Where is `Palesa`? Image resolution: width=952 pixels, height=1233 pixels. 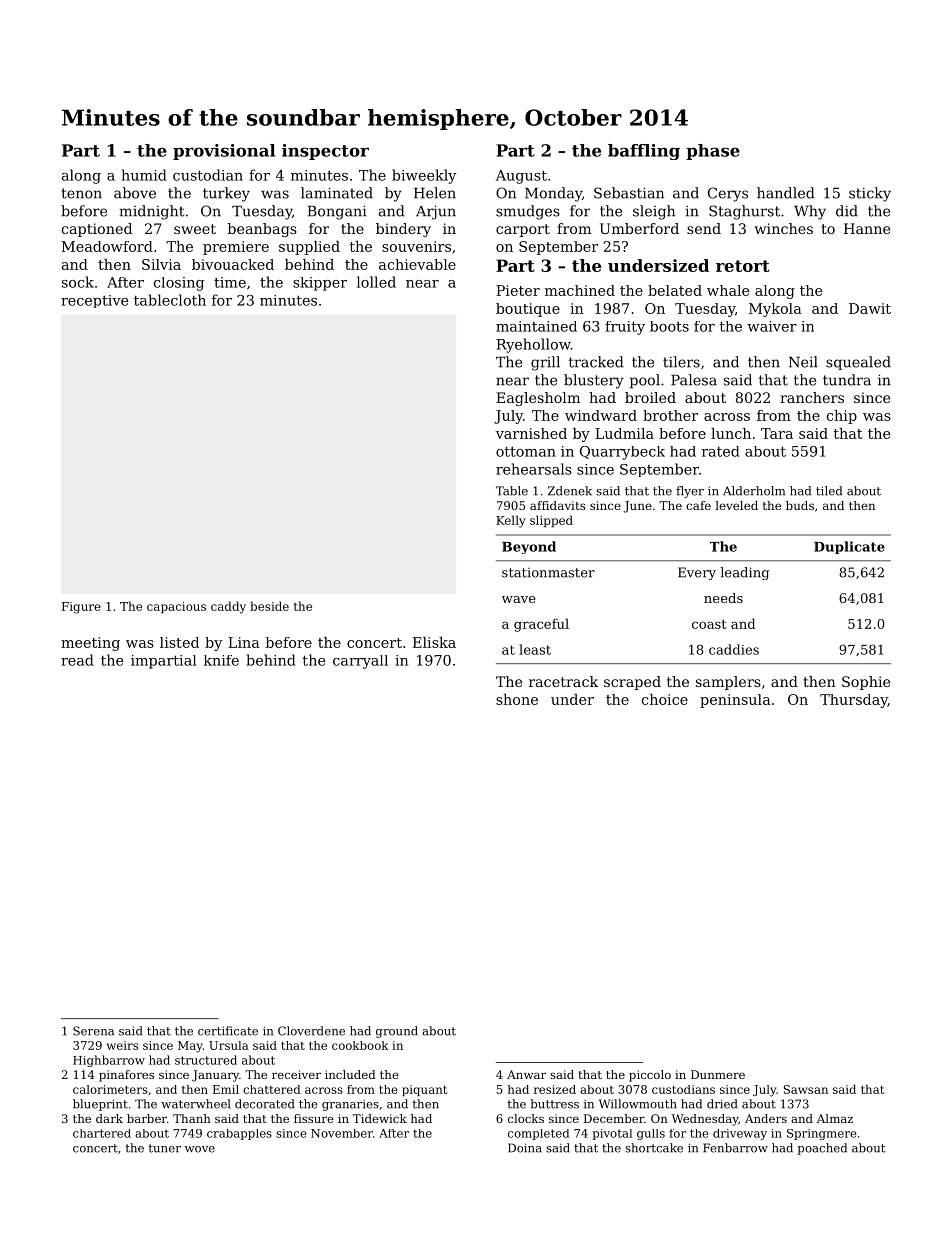 Palesa is located at coordinates (694, 380).
